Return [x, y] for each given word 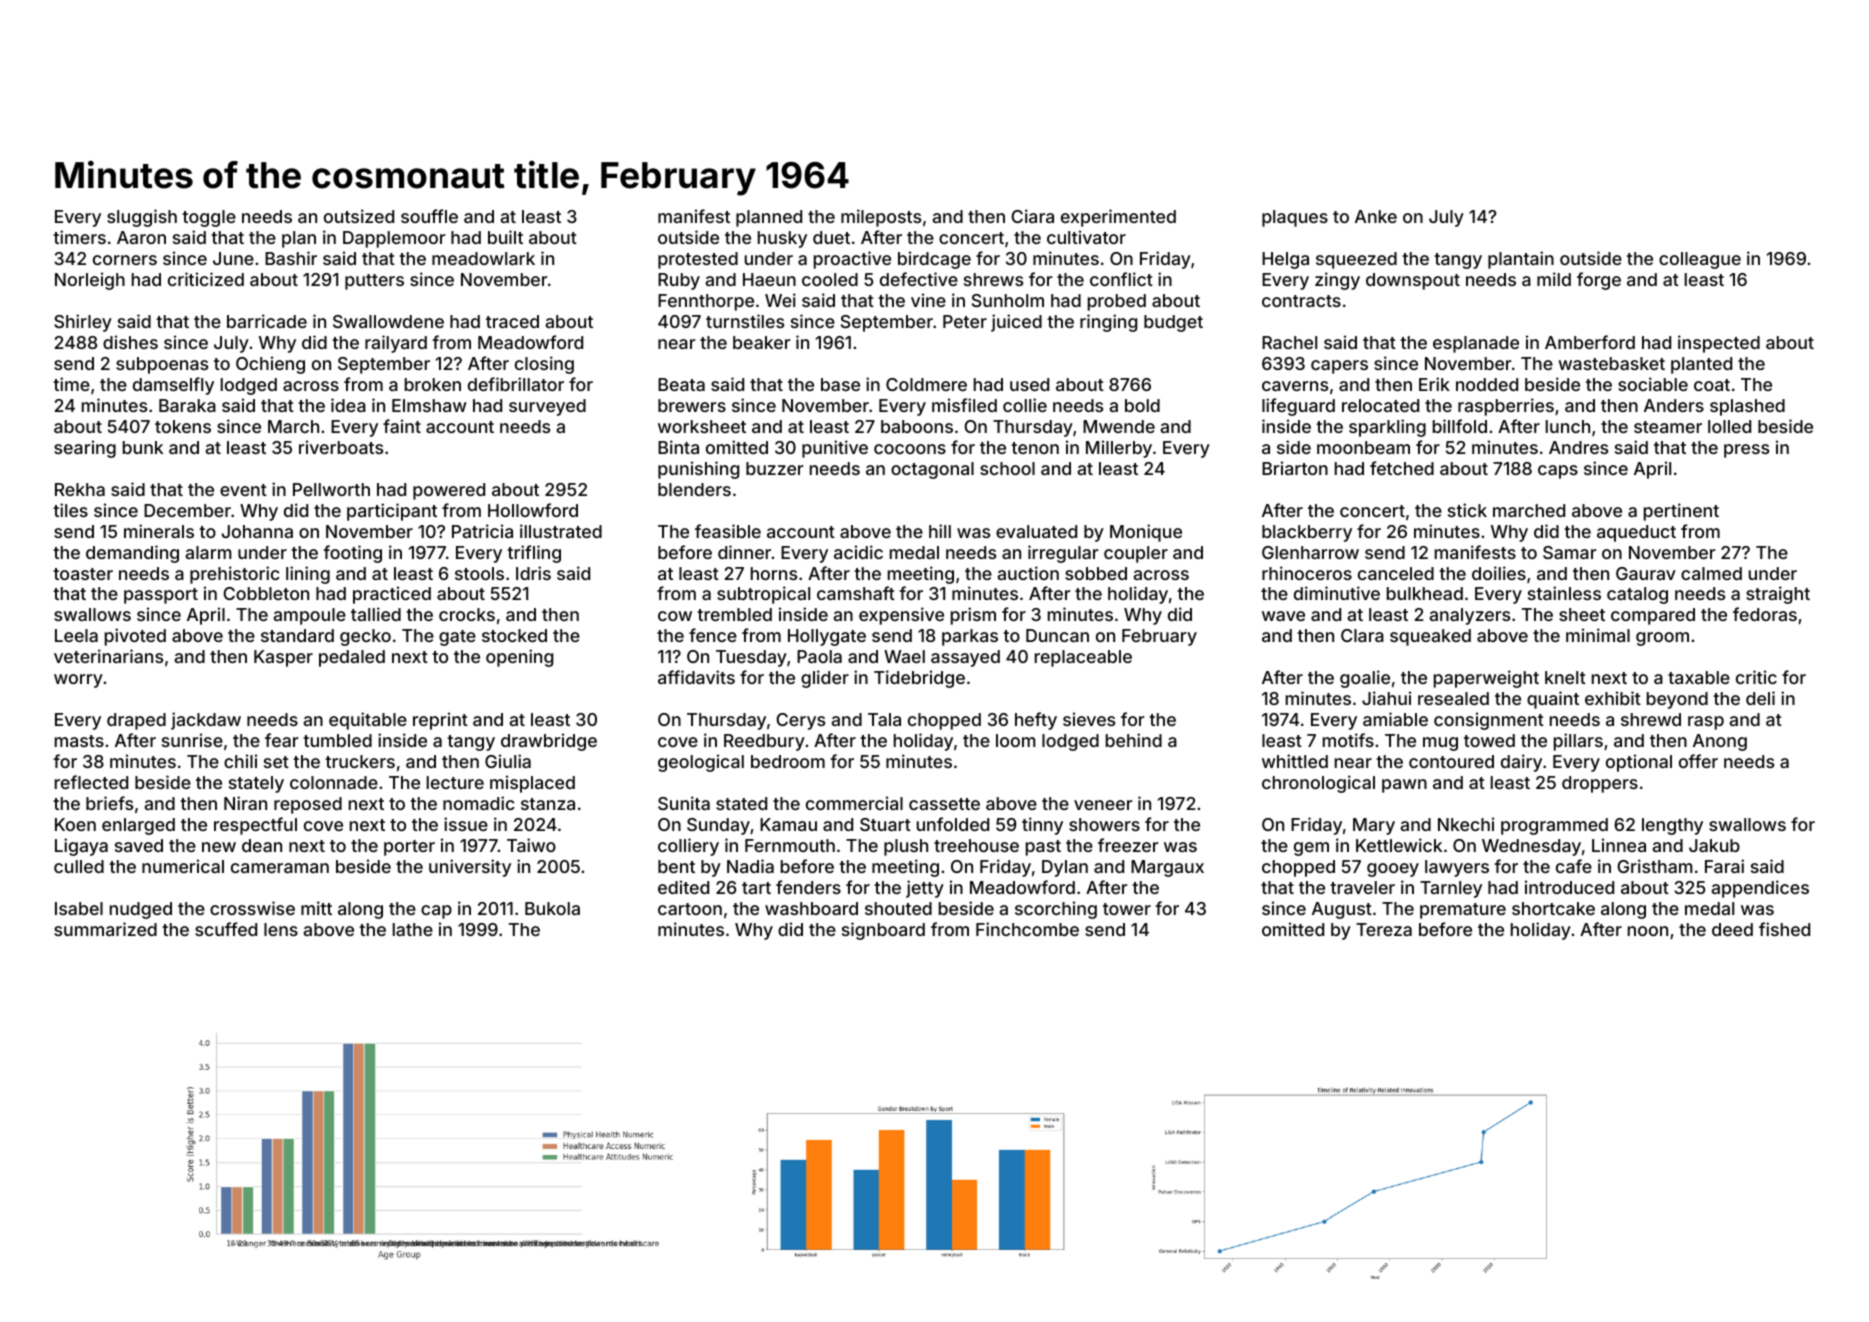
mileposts [881, 218]
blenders [694, 489]
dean [262, 845]
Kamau [788, 824]
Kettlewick [1399, 845]
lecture [455, 782]
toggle [209, 218]
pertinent [1681, 512]
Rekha [80, 489]
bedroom [788, 761]
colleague [1700, 260]
